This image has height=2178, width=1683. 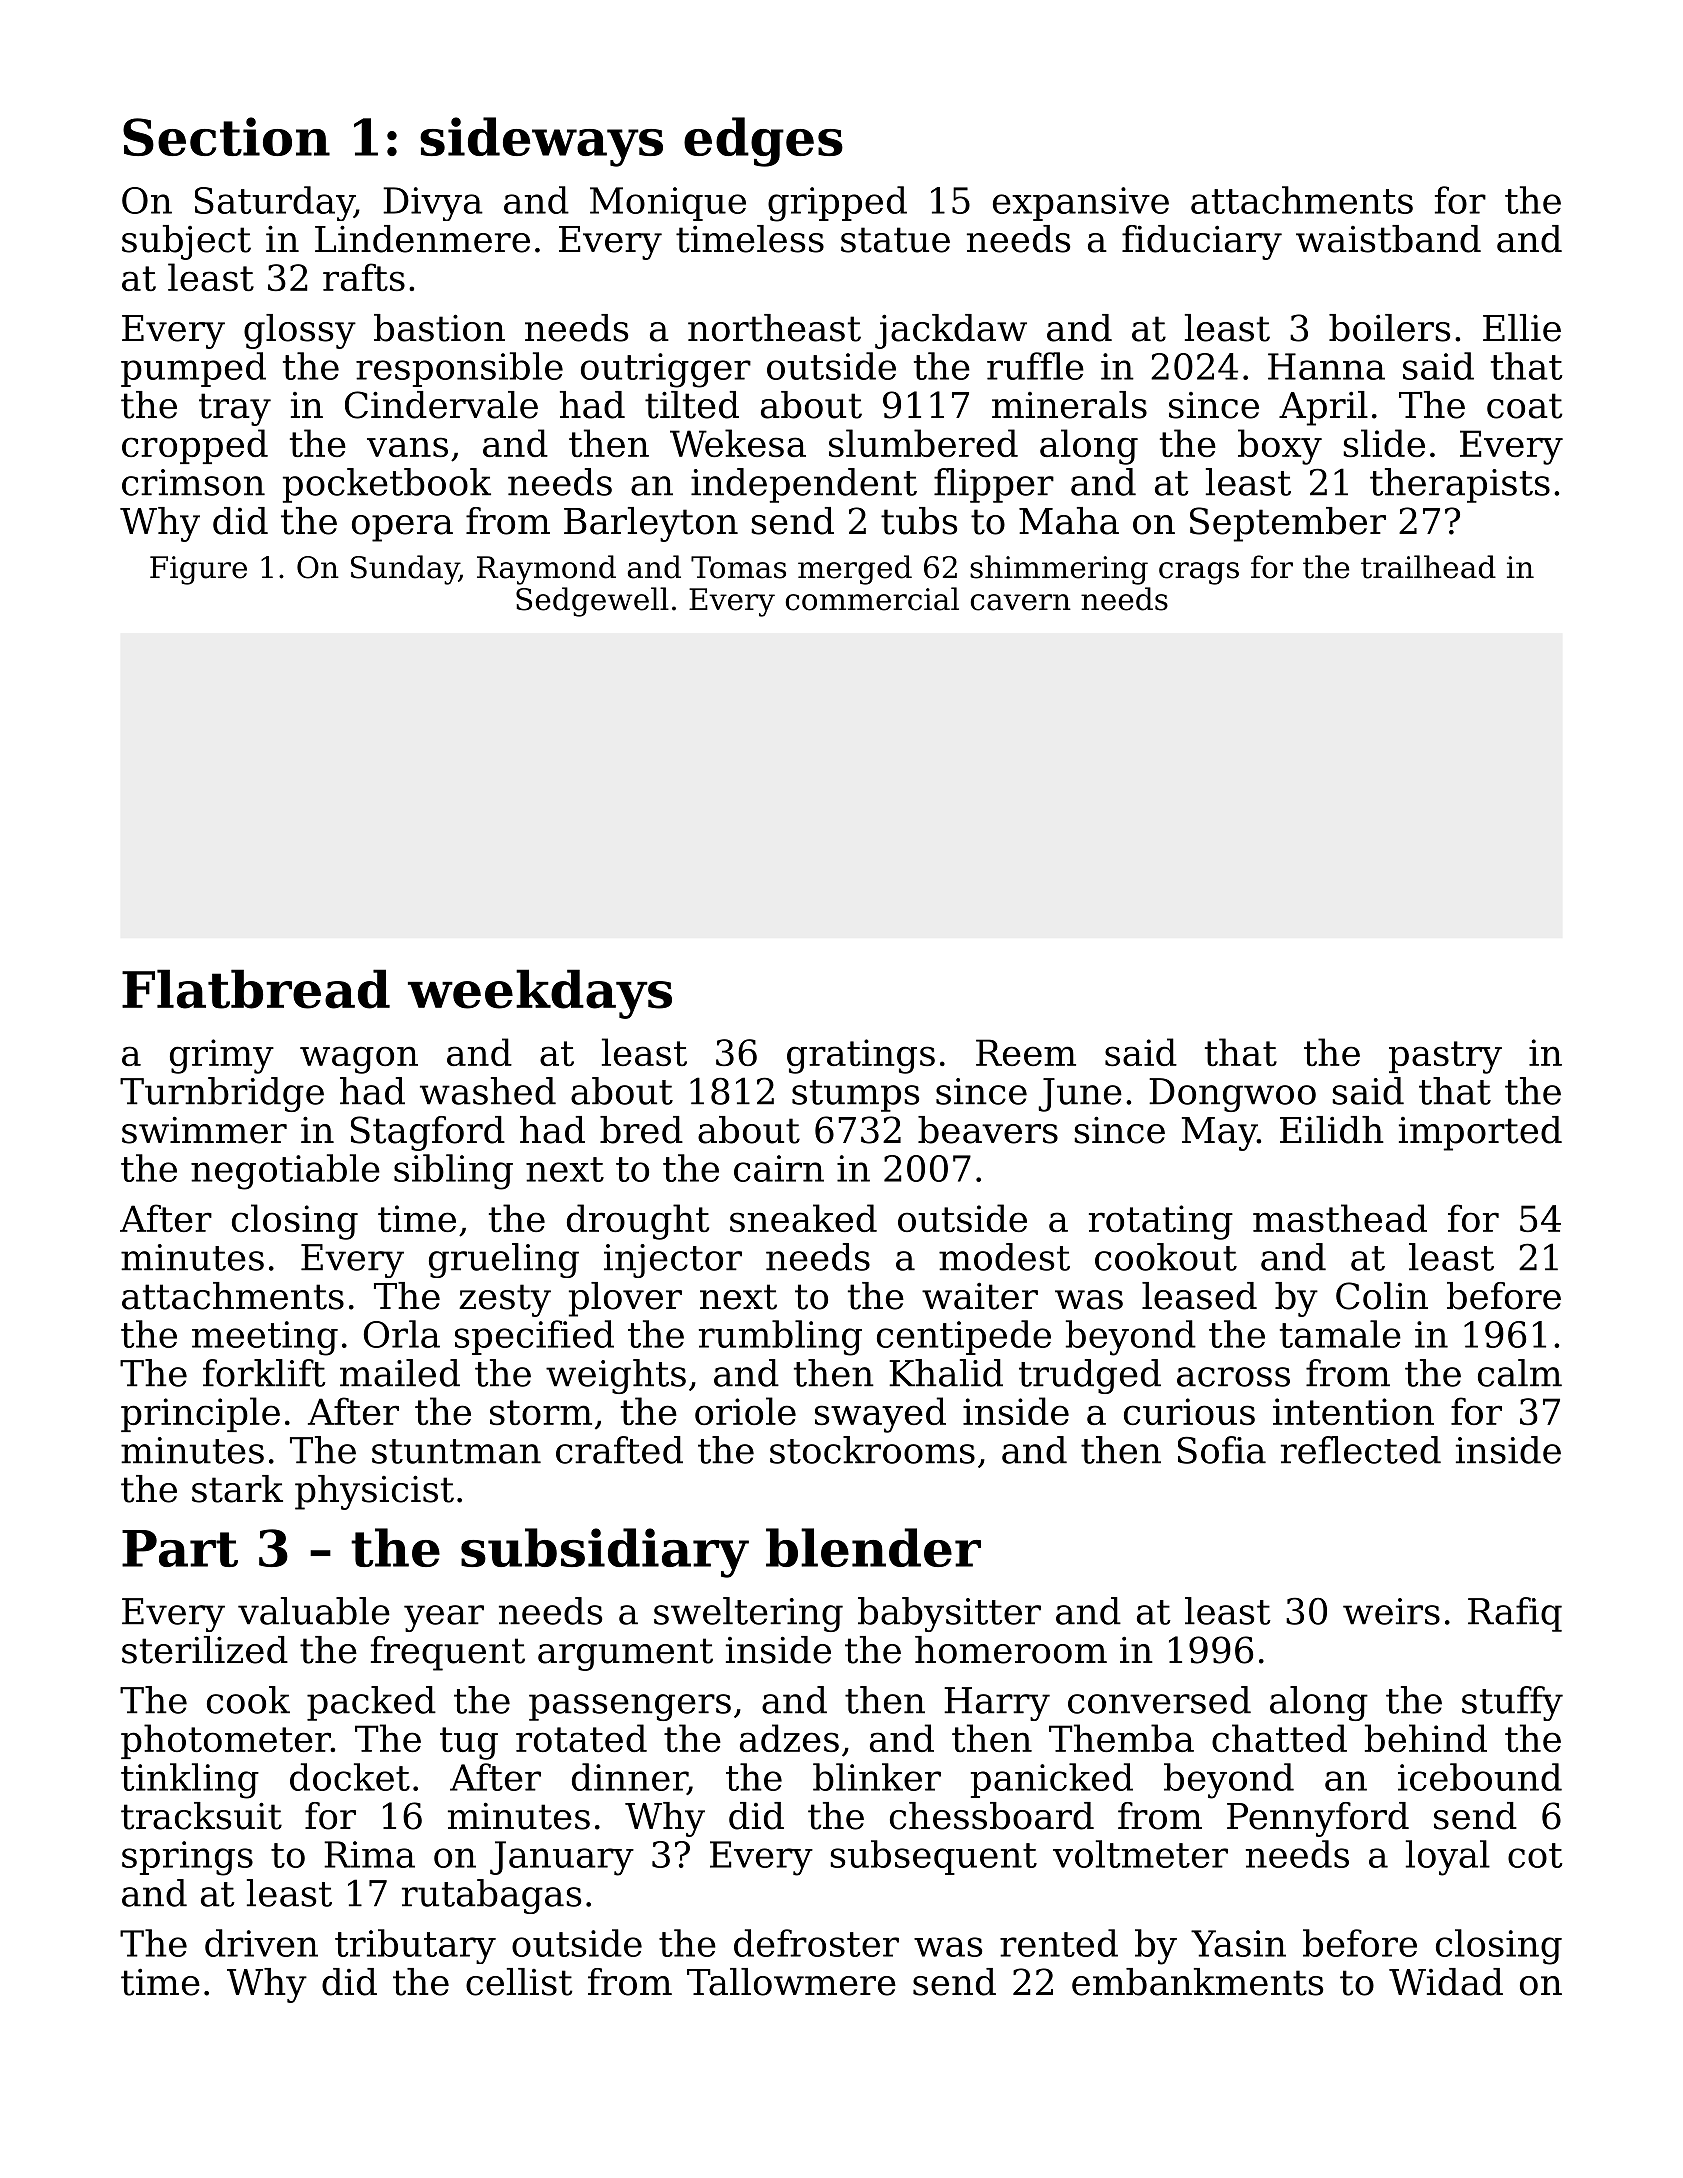 I want to click on Part, so click(x=180, y=1548).
